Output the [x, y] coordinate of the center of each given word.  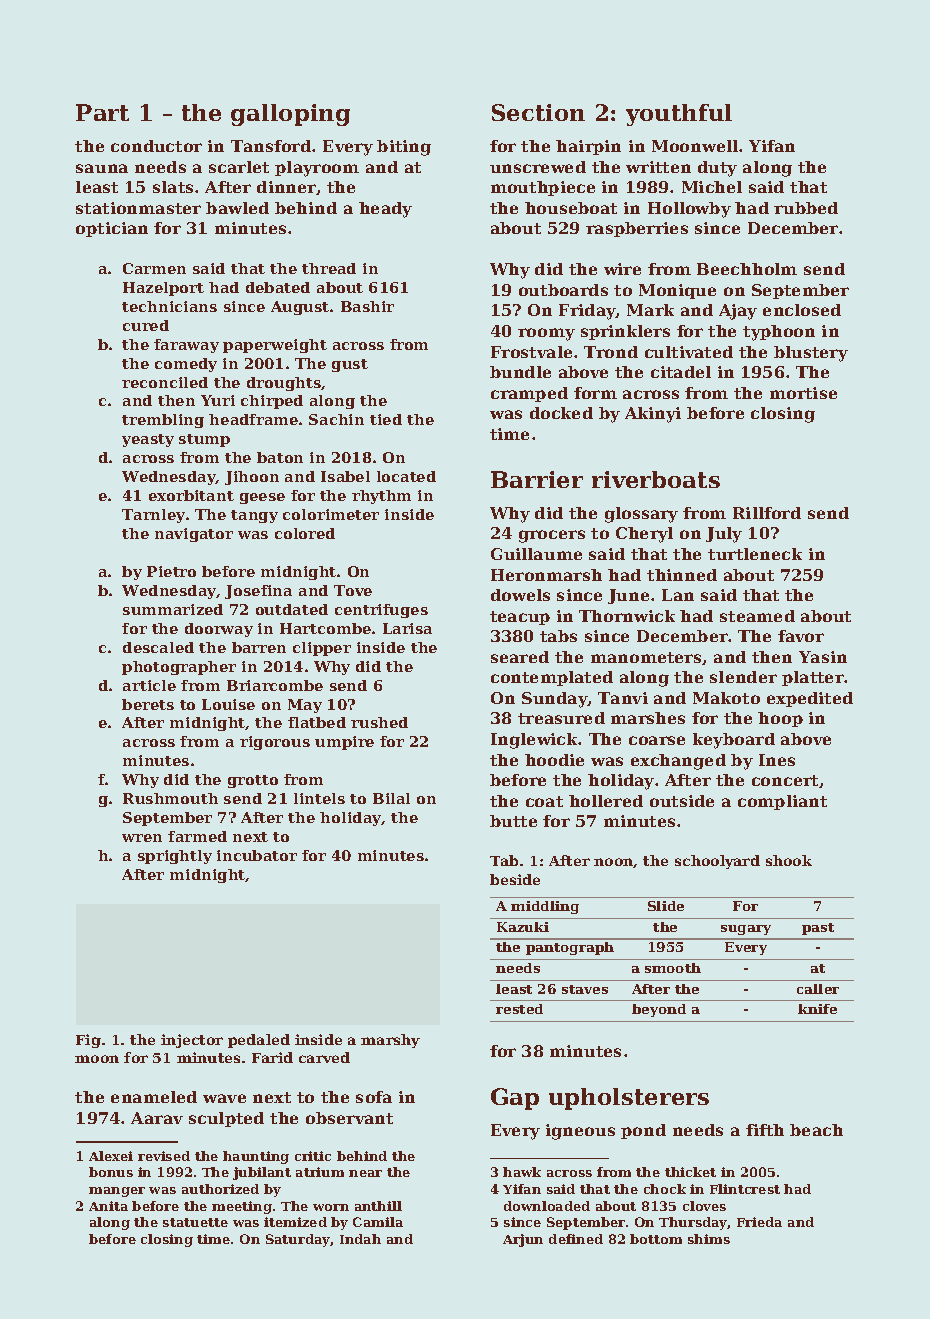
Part [102, 112]
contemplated [552, 678]
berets [148, 704]
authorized [220, 1189]
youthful [679, 115]
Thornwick [627, 616]
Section [538, 112]
